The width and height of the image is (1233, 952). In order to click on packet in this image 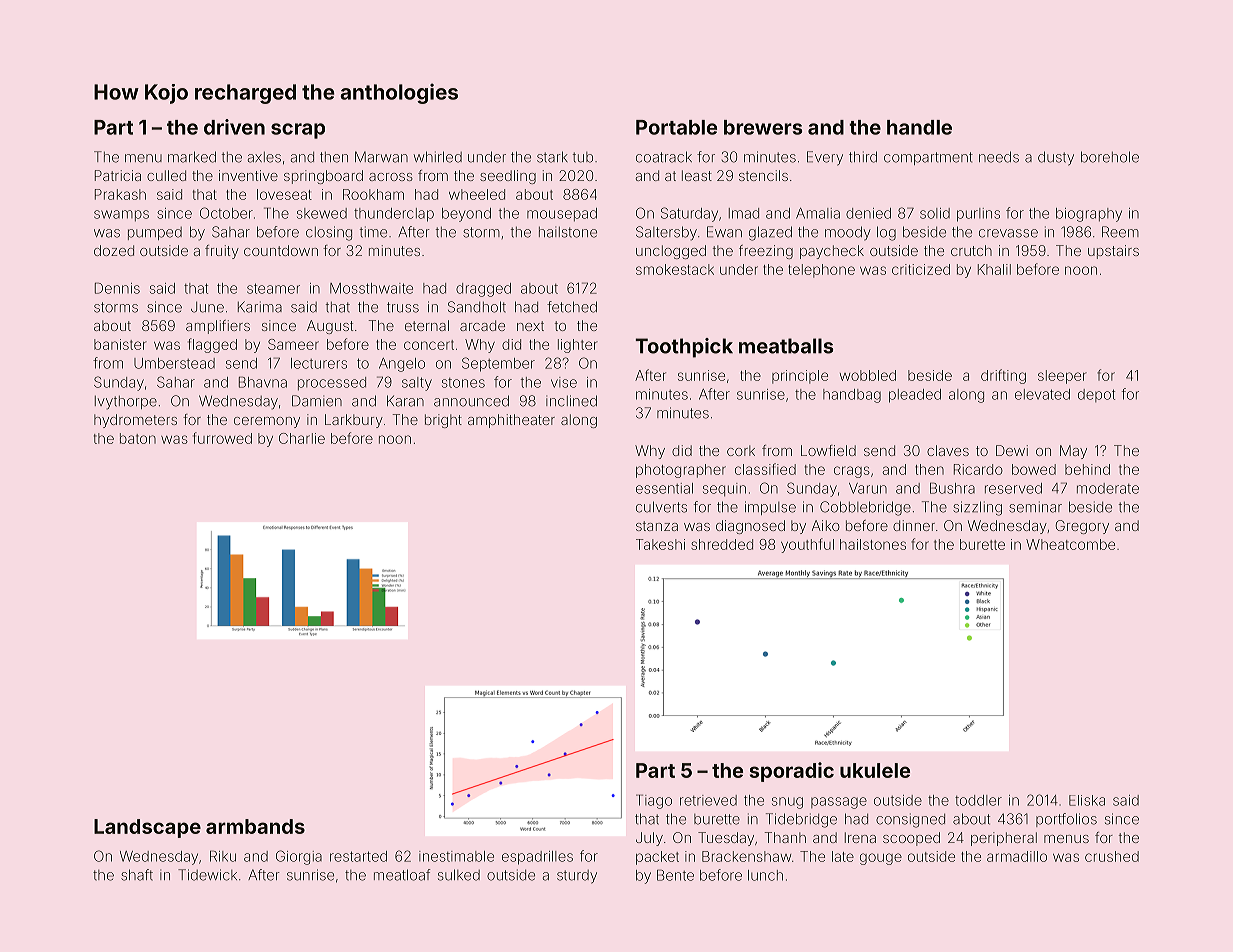, I will do `click(657, 858)`.
